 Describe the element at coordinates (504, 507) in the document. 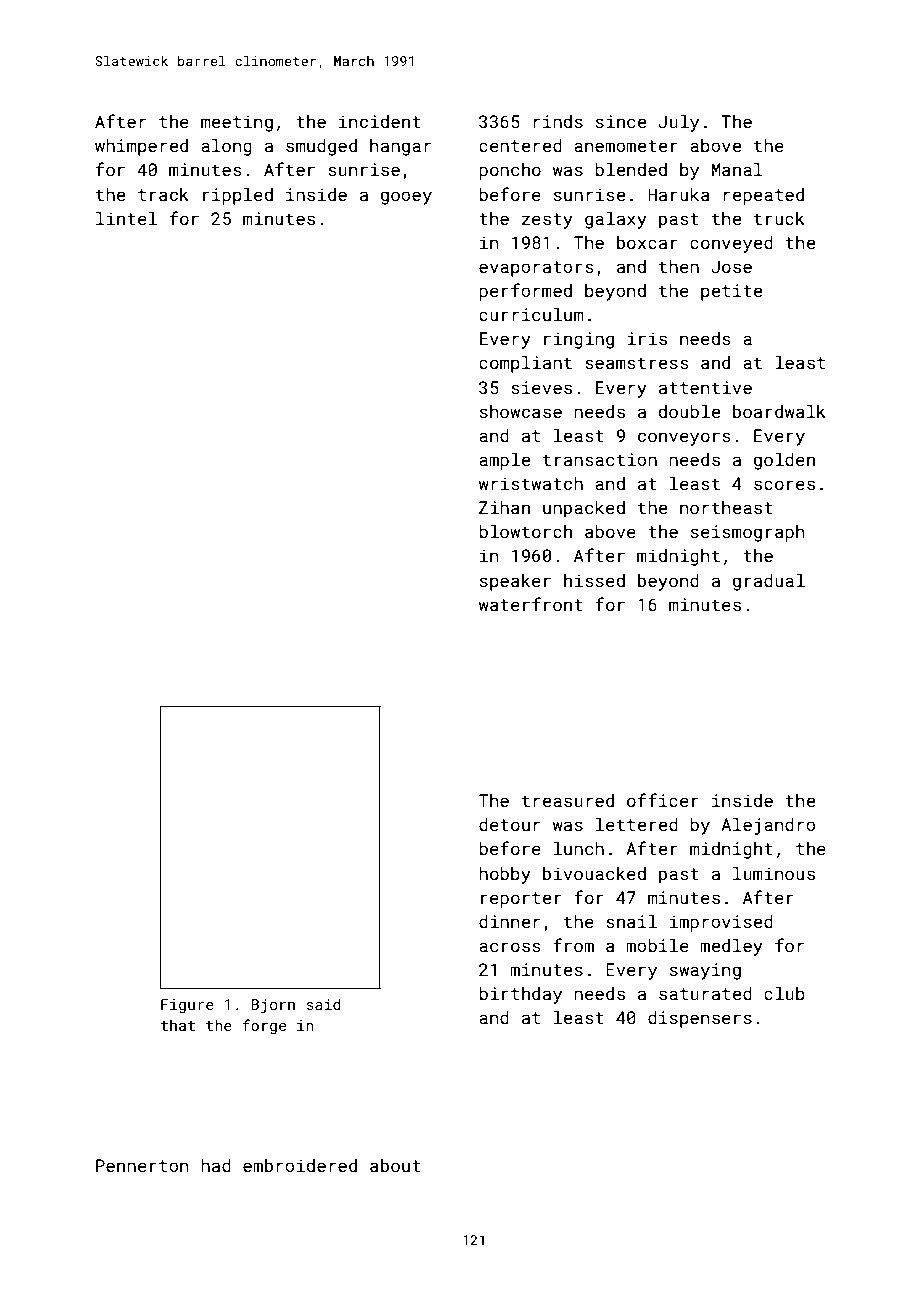

I see `Zihan` at that location.
